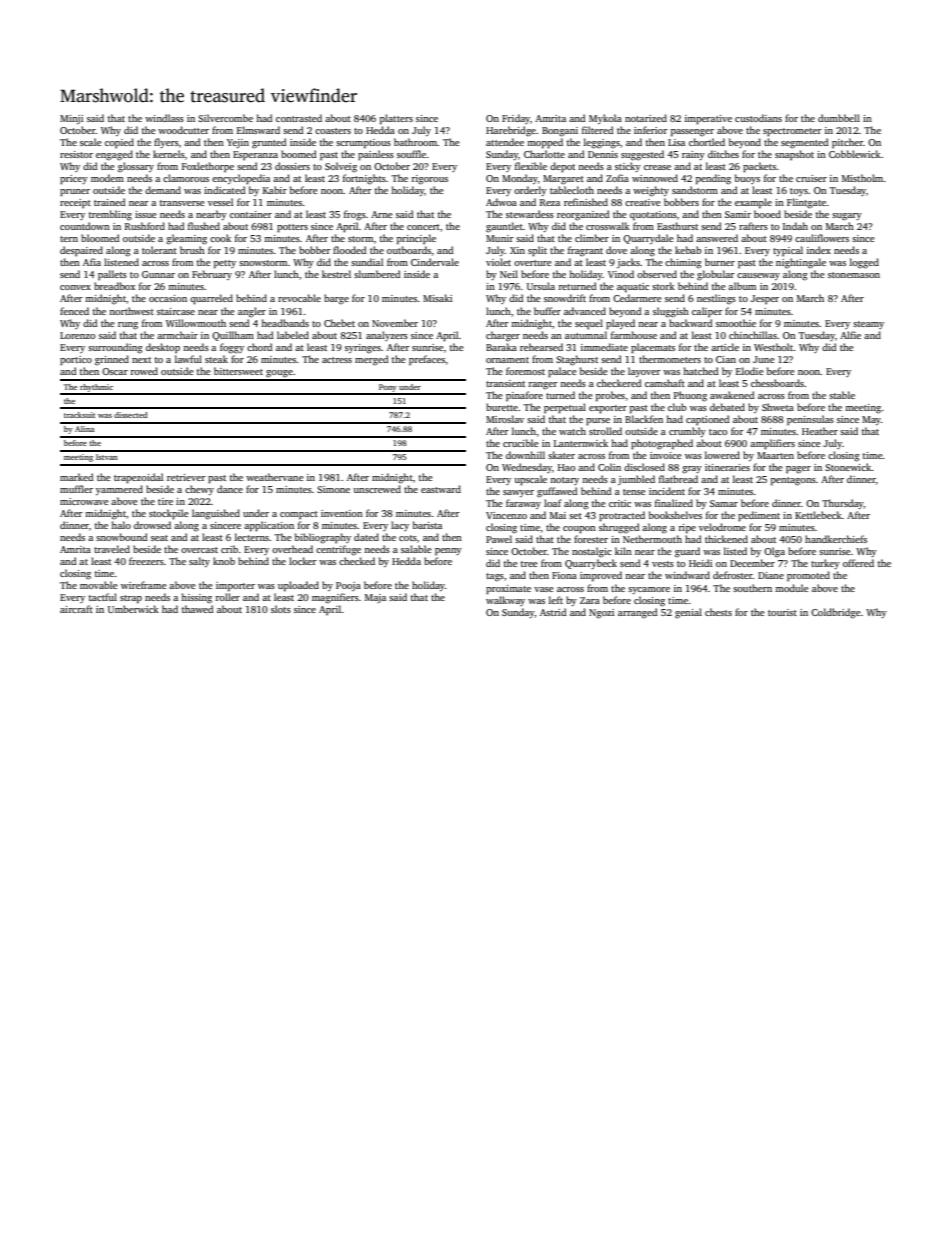  What do you see at coordinates (772, 444) in the screenshot?
I see `amplifiers` at bounding box center [772, 444].
